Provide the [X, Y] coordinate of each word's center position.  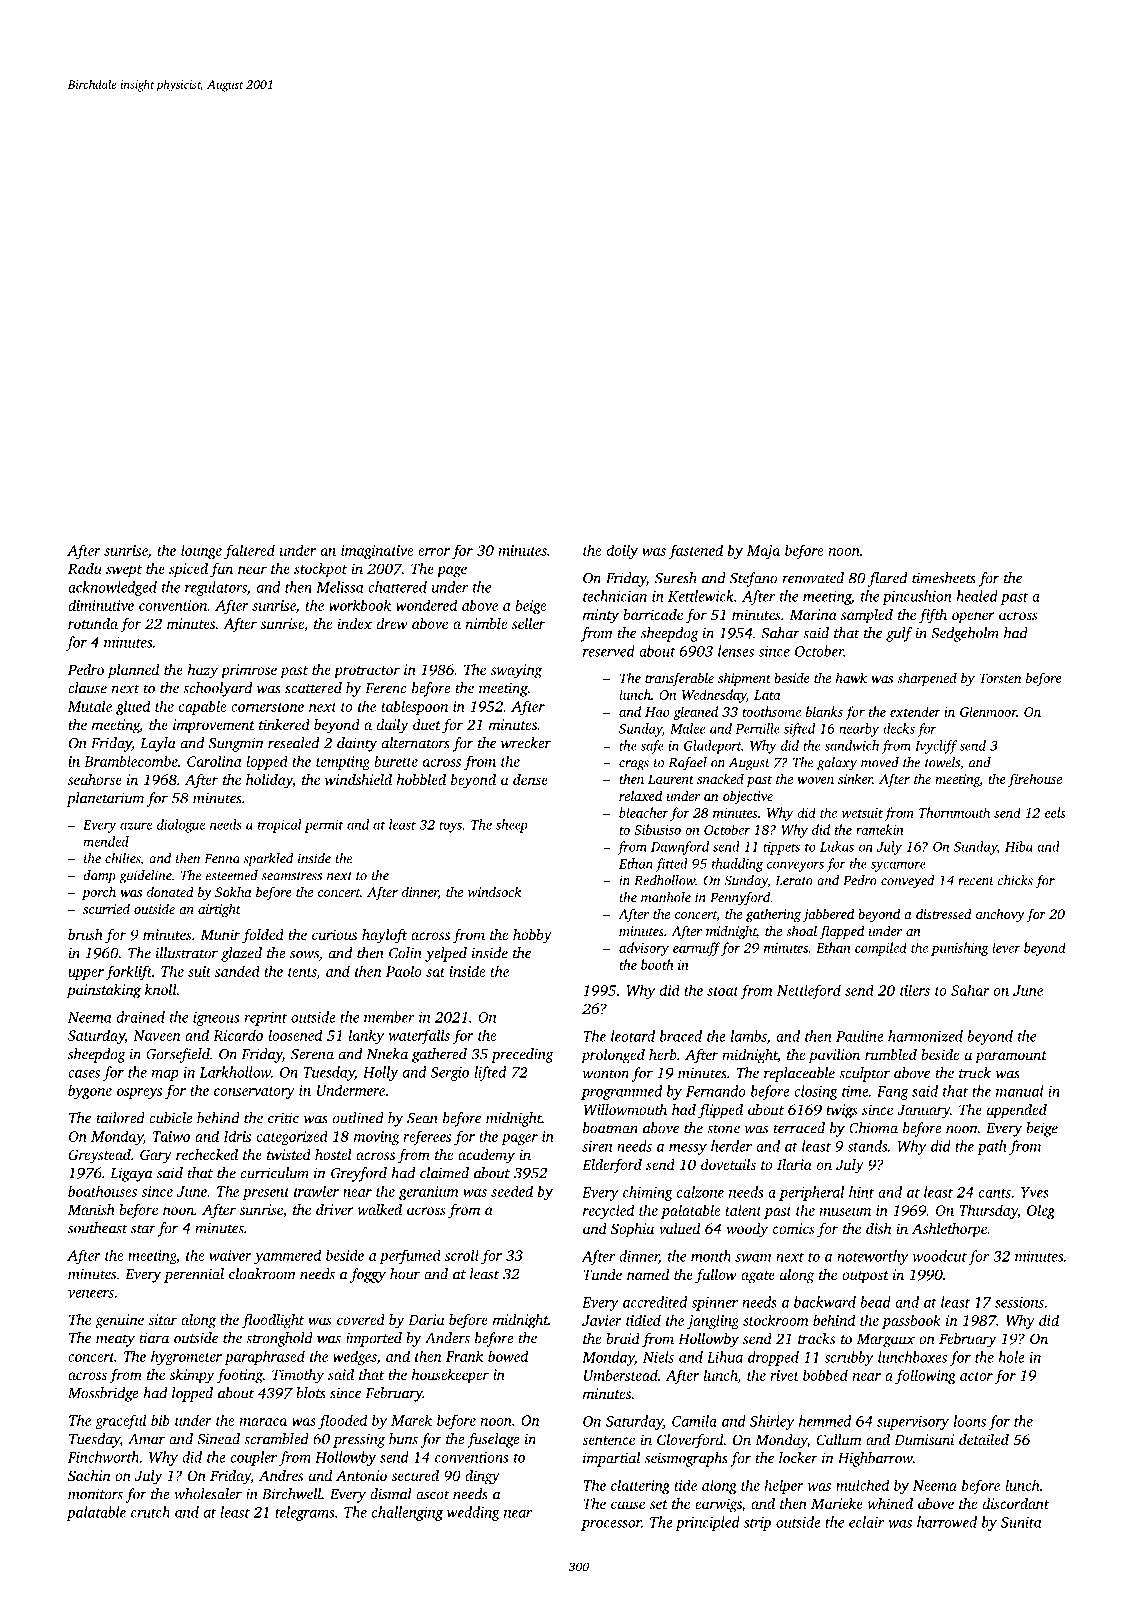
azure [136, 826]
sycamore [898, 866]
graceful [120, 1421]
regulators [216, 588]
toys [450, 827]
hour [405, 1274]
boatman [610, 1128]
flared [887, 579]
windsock [494, 891]
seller [528, 623]
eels [1055, 812]
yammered [287, 1256]
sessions [1019, 1302]
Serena [312, 1054]
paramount [1011, 1057]
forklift [129, 972]
